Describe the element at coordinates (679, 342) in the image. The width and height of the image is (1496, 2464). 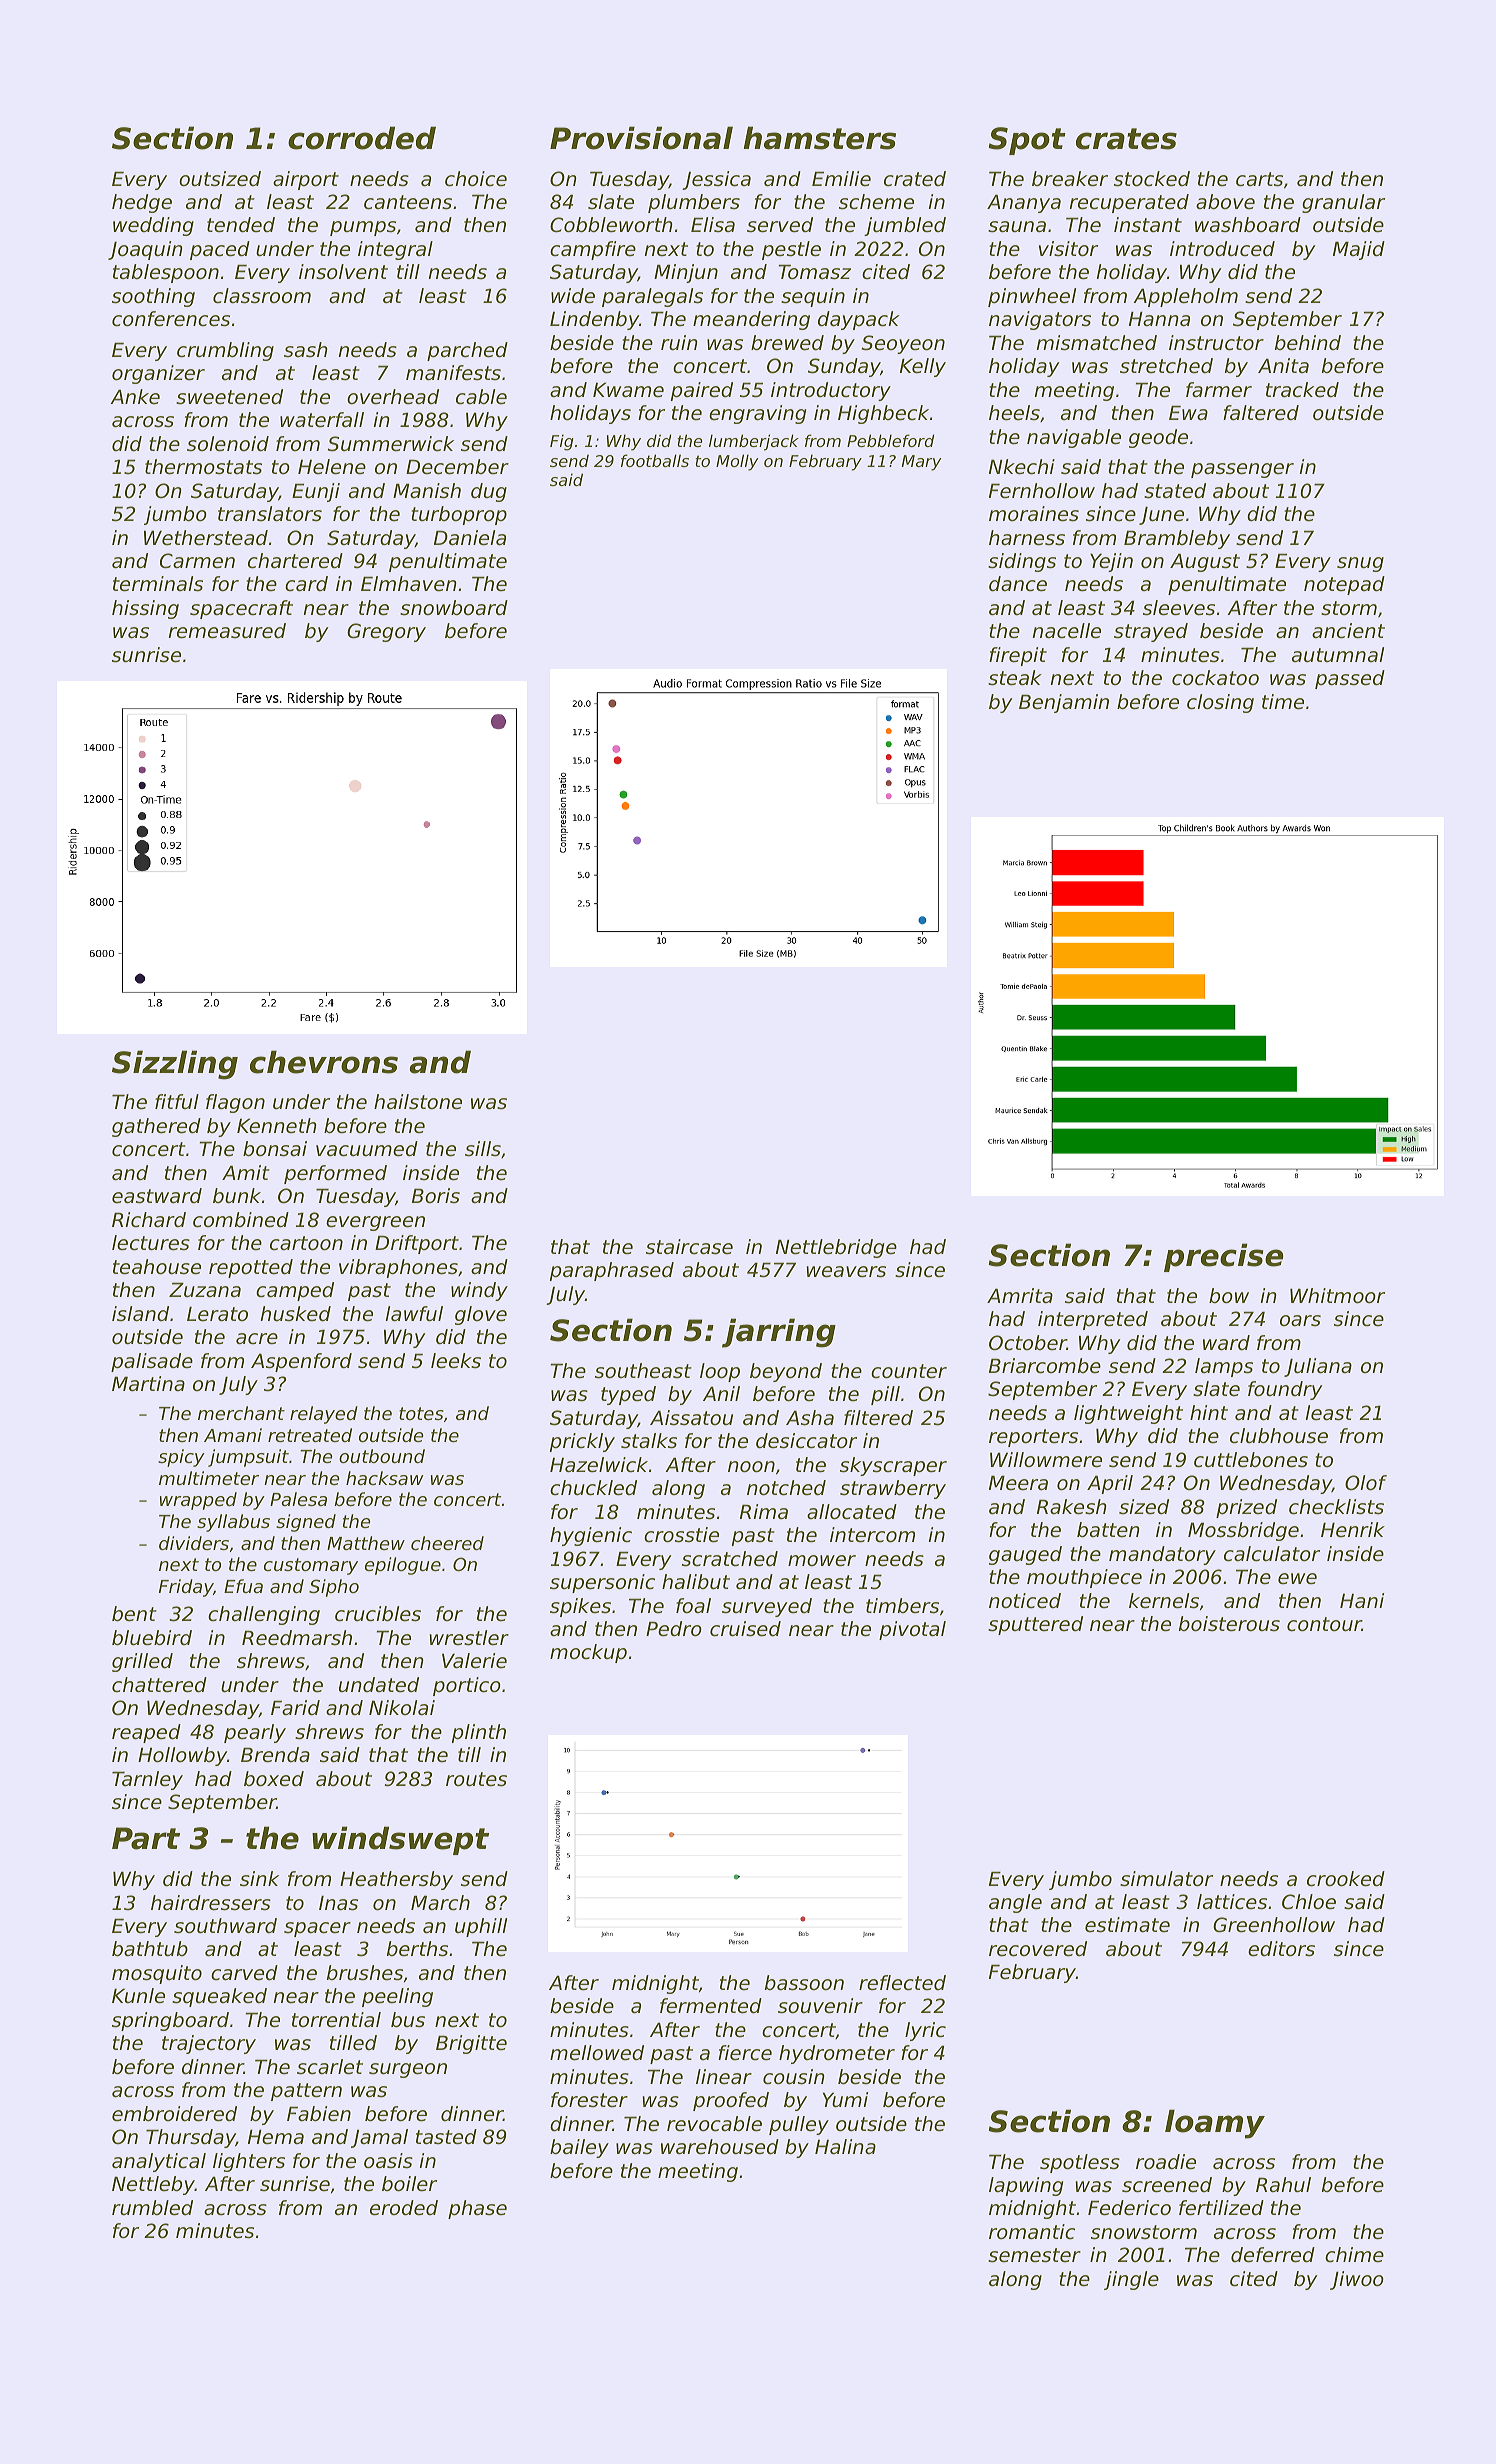
I see `ruin` at that location.
